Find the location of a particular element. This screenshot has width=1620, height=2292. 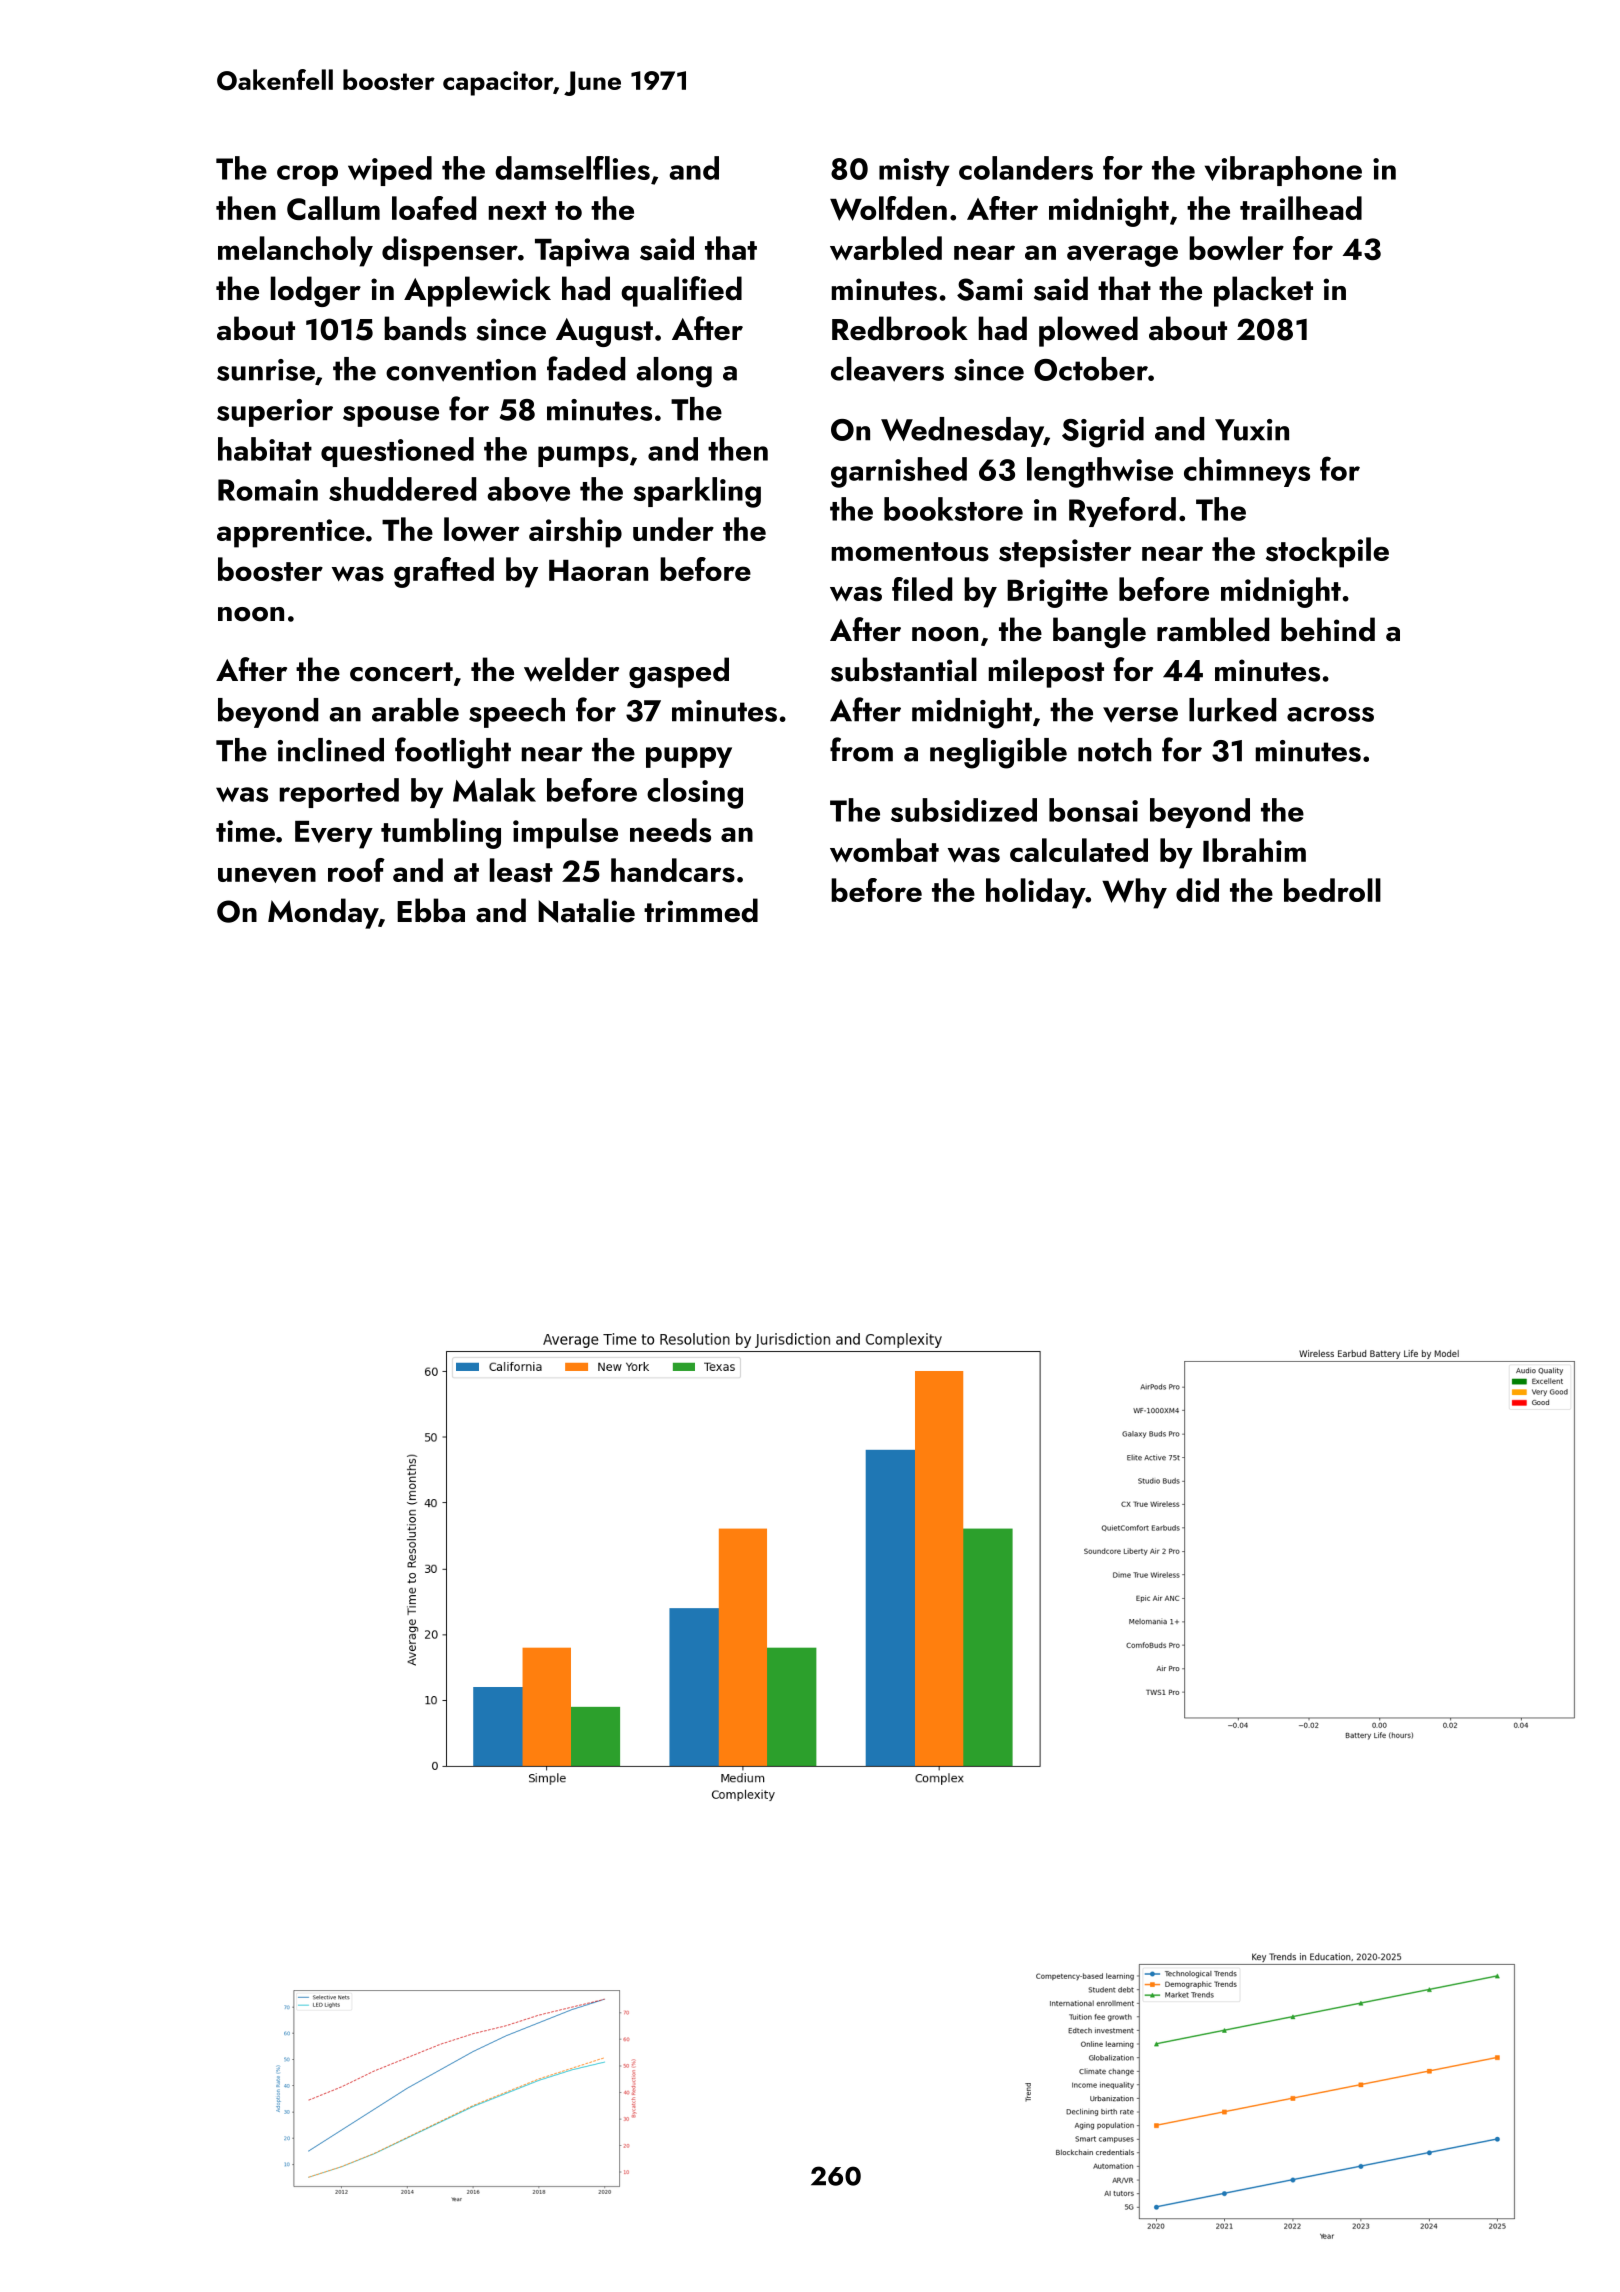

concert is located at coordinates (401, 672).
